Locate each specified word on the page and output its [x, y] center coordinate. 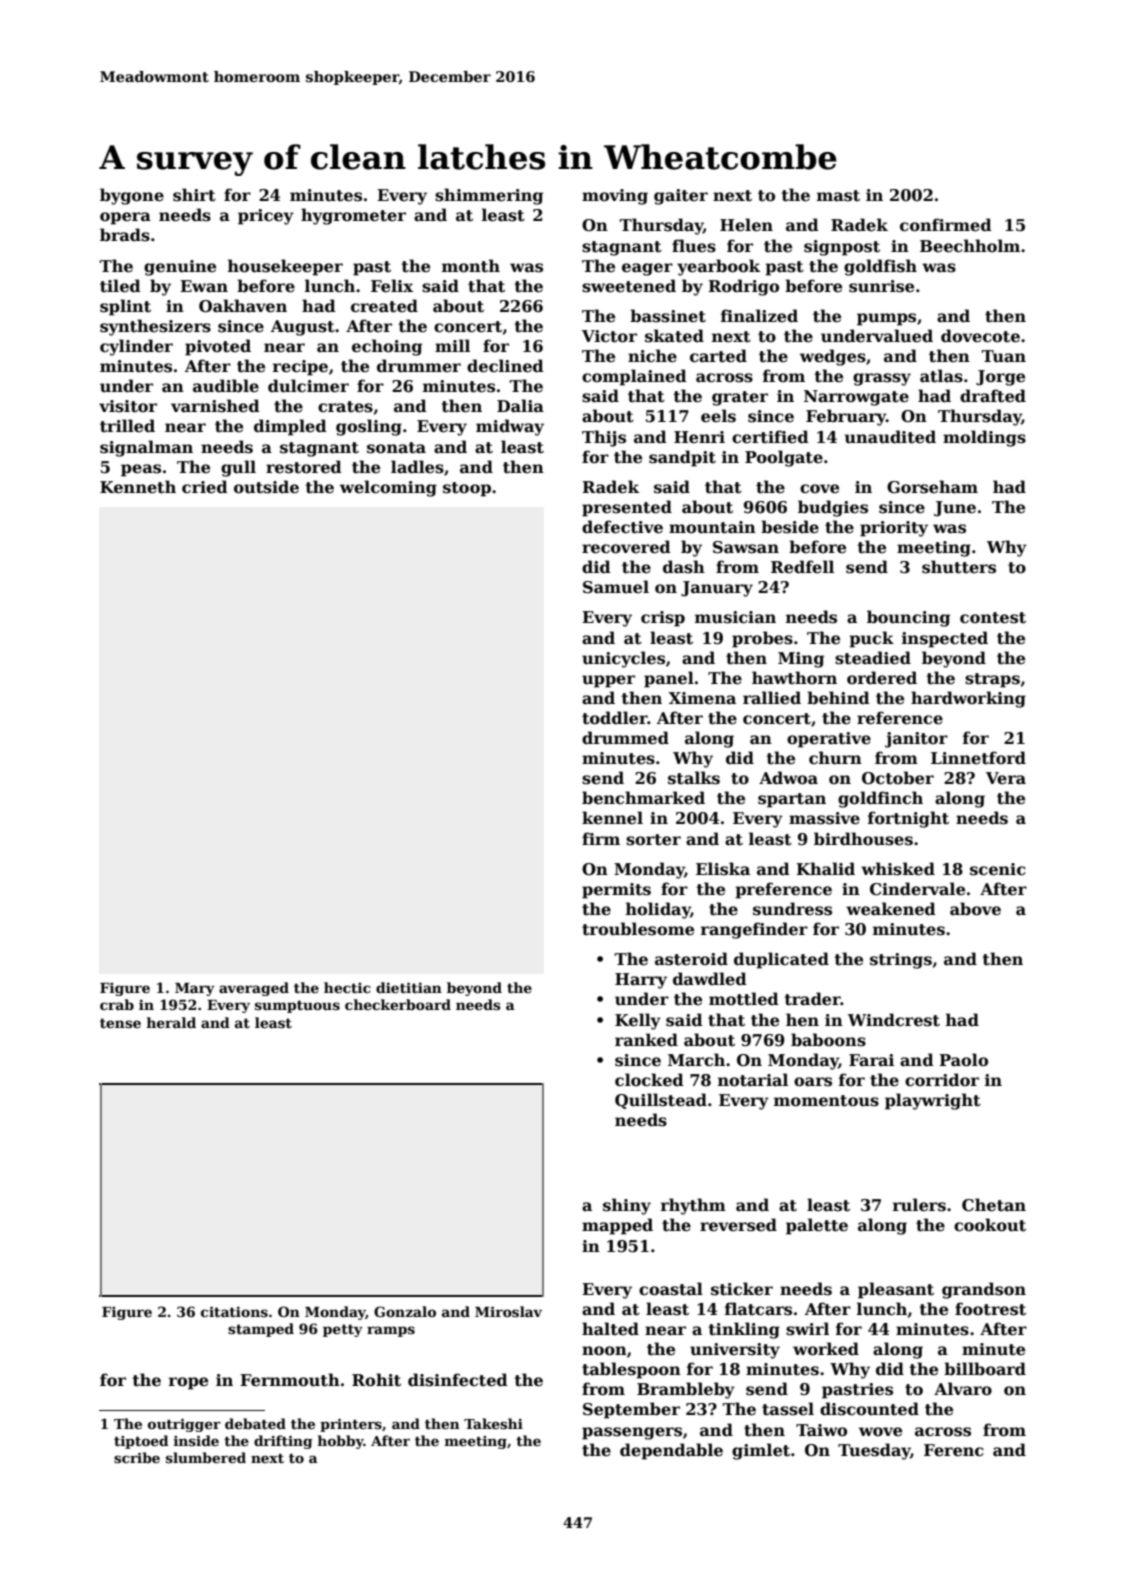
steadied [873, 658]
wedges [833, 357]
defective [622, 527]
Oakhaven [243, 306]
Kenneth [138, 487]
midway [510, 427]
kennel [612, 818]
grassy [882, 379]
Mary [195, 989]
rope [188, 1383]
